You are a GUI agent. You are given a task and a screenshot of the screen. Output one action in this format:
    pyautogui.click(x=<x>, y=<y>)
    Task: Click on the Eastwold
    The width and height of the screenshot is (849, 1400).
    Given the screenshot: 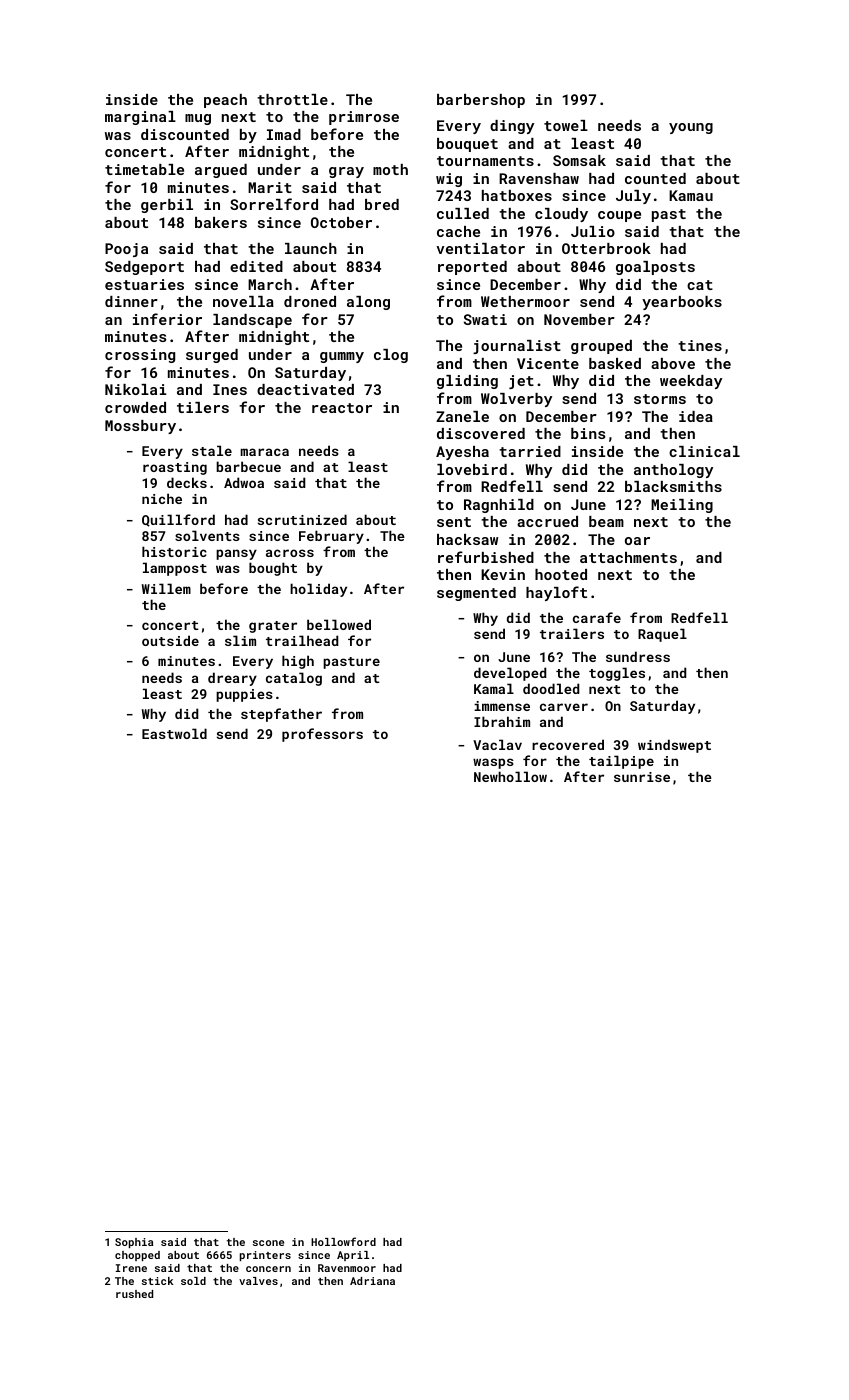 What is the action you would take?
    pyautogui.click(x=174, y=733)
